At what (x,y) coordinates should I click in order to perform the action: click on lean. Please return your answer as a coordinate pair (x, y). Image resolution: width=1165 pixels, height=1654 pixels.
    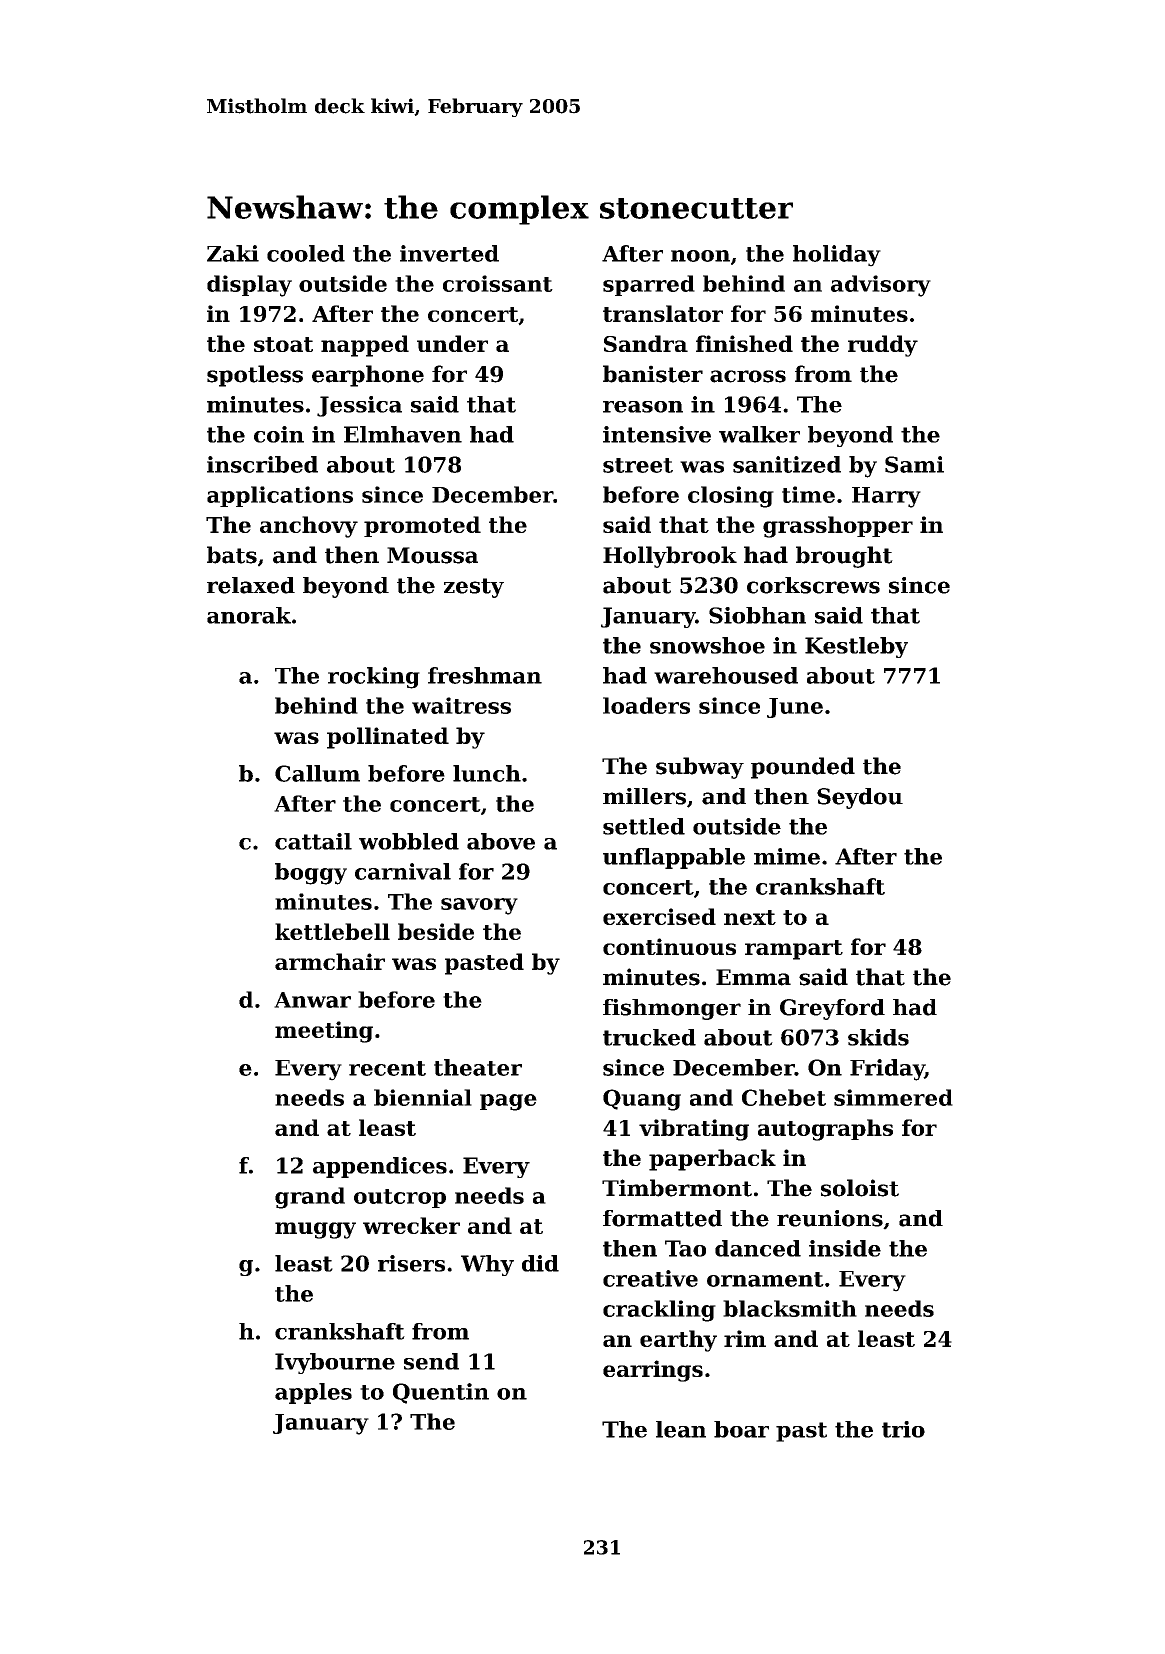
    Looking at the image, I should click on (681, 1429).
